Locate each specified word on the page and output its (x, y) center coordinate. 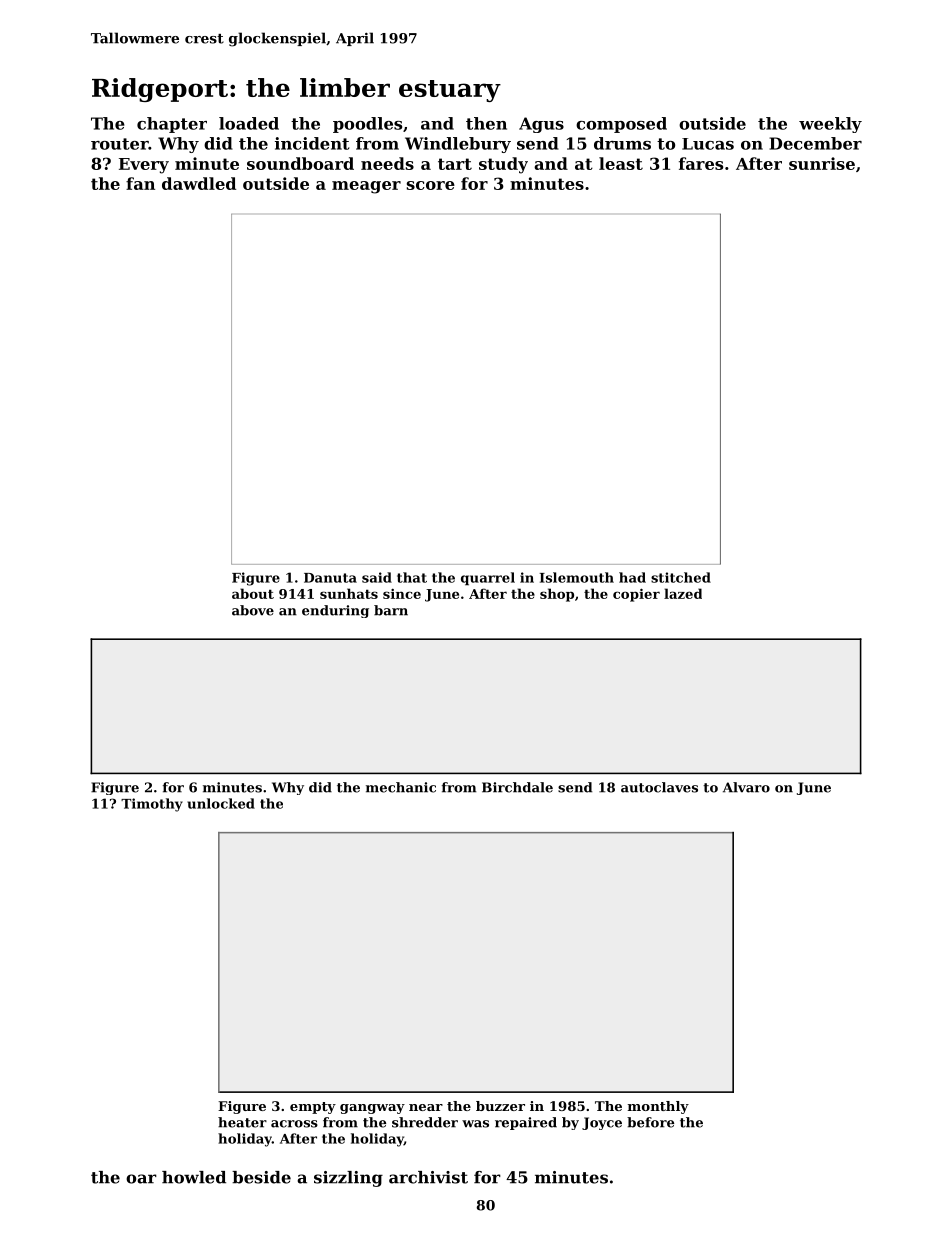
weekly (830, 125)
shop (557, 595)
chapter (172, 125)
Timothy (152, 805)
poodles (367, 125)
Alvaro (746, 787)
